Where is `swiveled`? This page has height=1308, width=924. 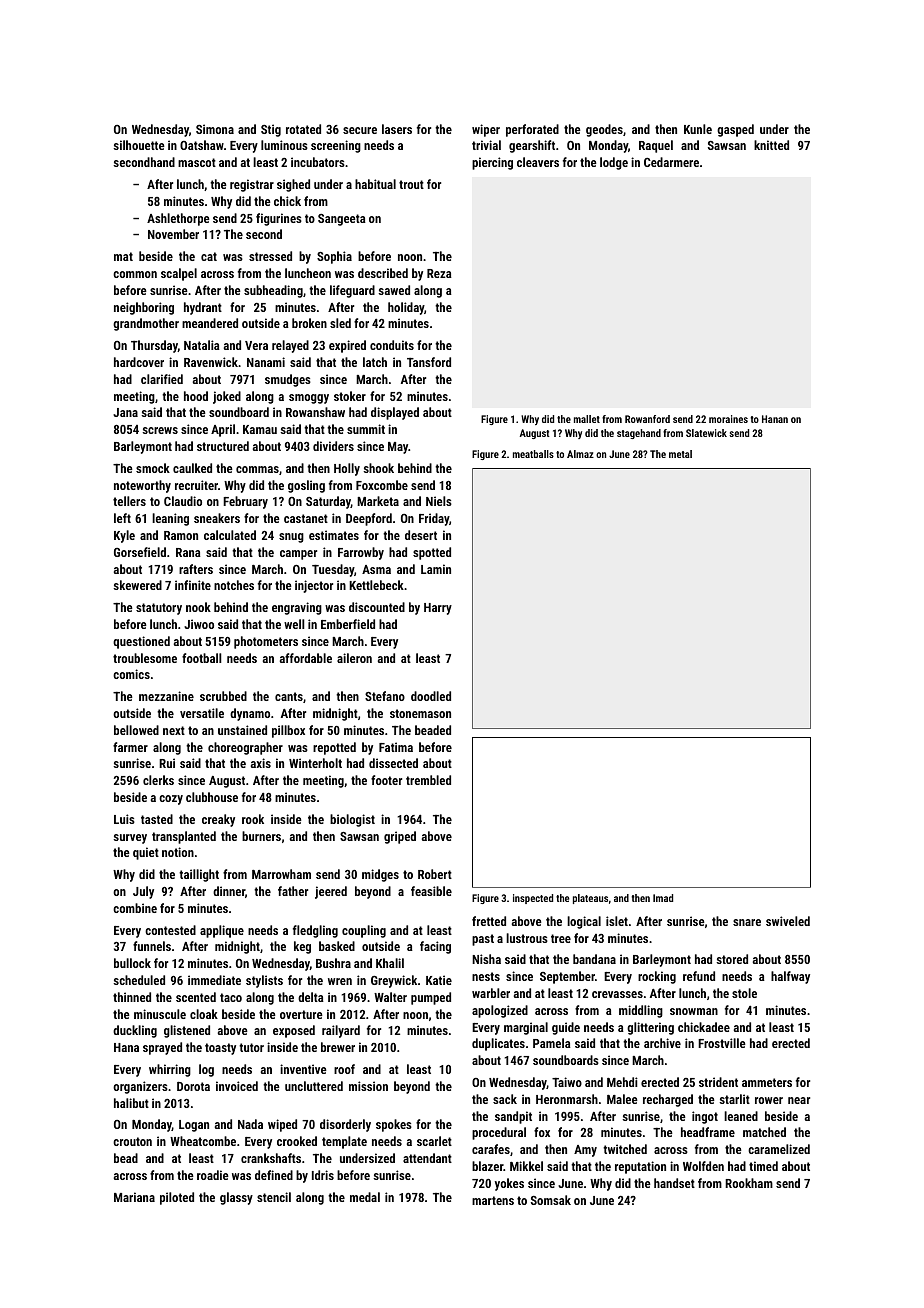
swiveled is located at coordinates (788, 921).
